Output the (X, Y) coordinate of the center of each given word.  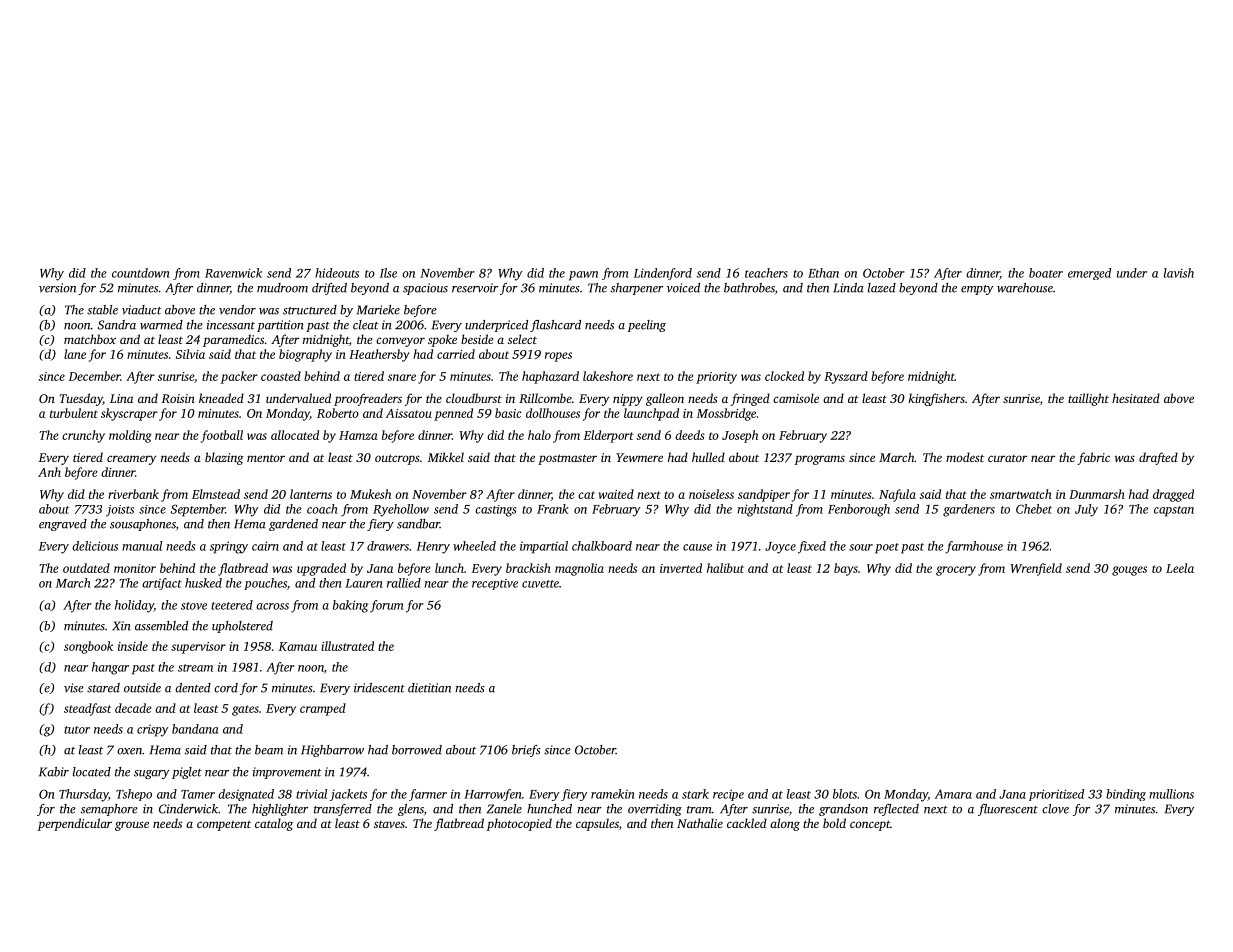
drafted (1158, 458)
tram (699, 810)
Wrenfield (1036, 569)
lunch (449, 568)
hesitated (1136, 398)
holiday (134, 606)
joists (120, 511)
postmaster (567, 459)
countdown (141, 273)
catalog (274, 824)
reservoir (475, 288)
